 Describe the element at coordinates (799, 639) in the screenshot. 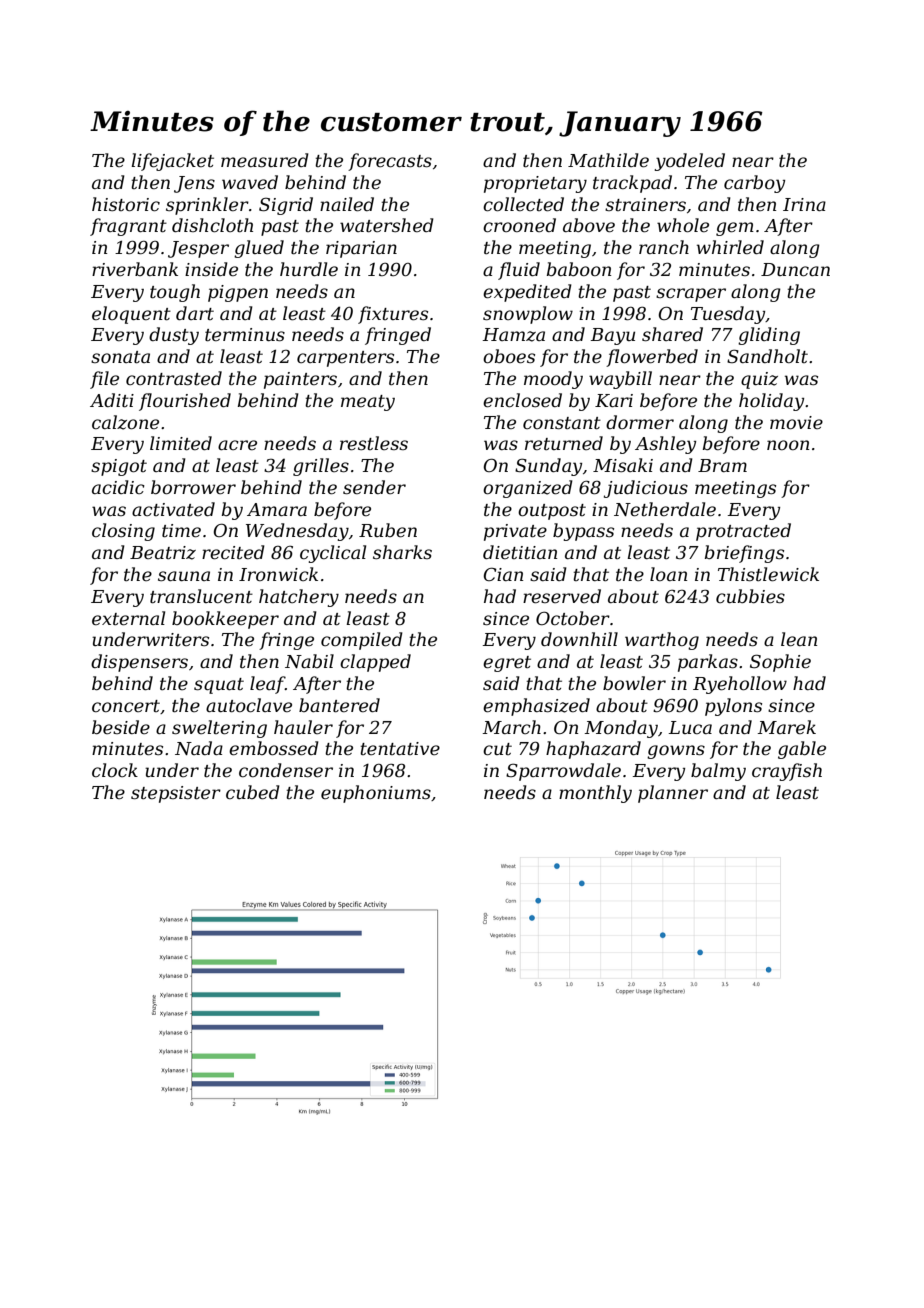

I see `lean` at that location.
